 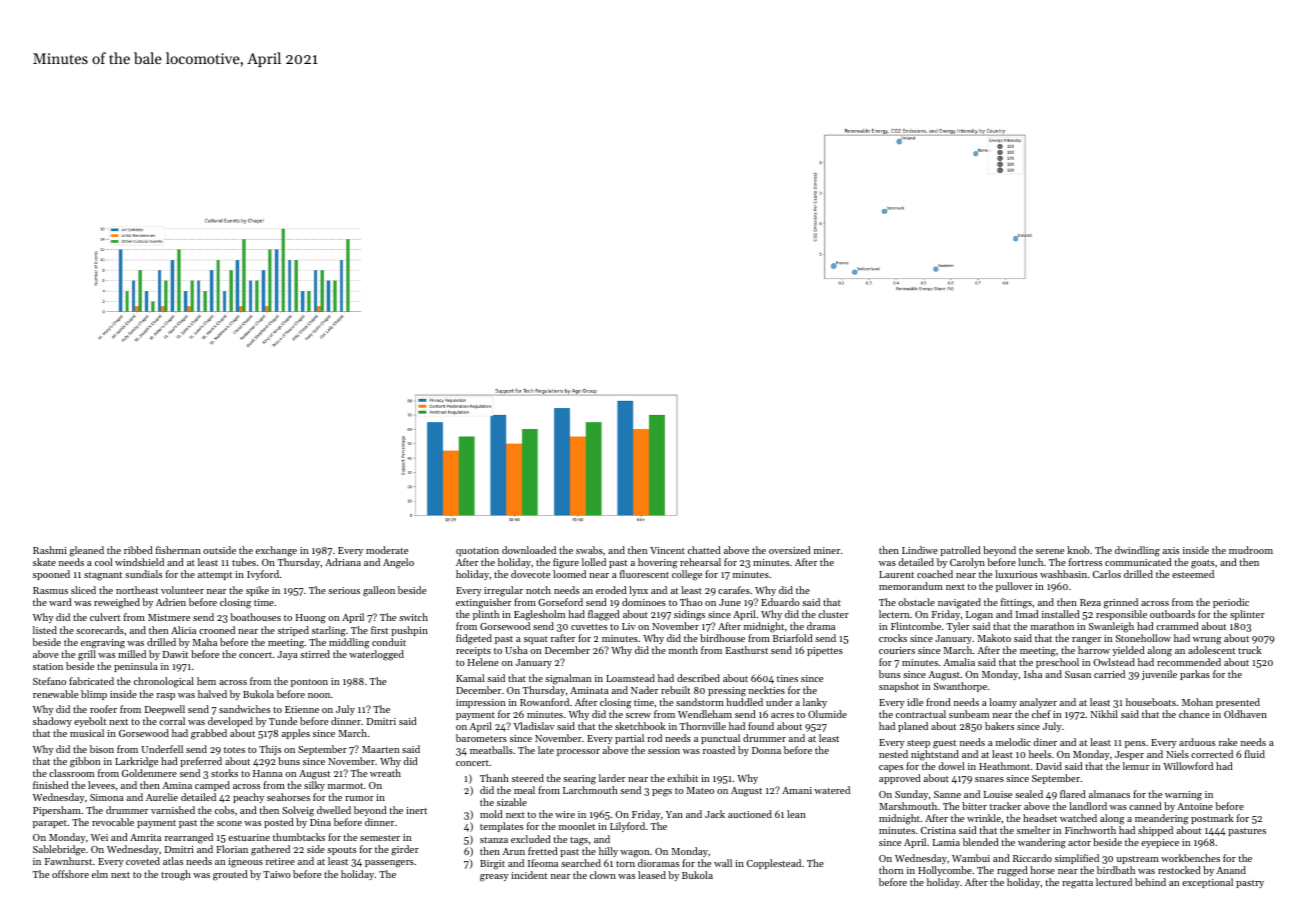 What do you see at coordinates (1094, 650) in the screenshot?
I see `harrow` at bounding box center [1094, 650].
